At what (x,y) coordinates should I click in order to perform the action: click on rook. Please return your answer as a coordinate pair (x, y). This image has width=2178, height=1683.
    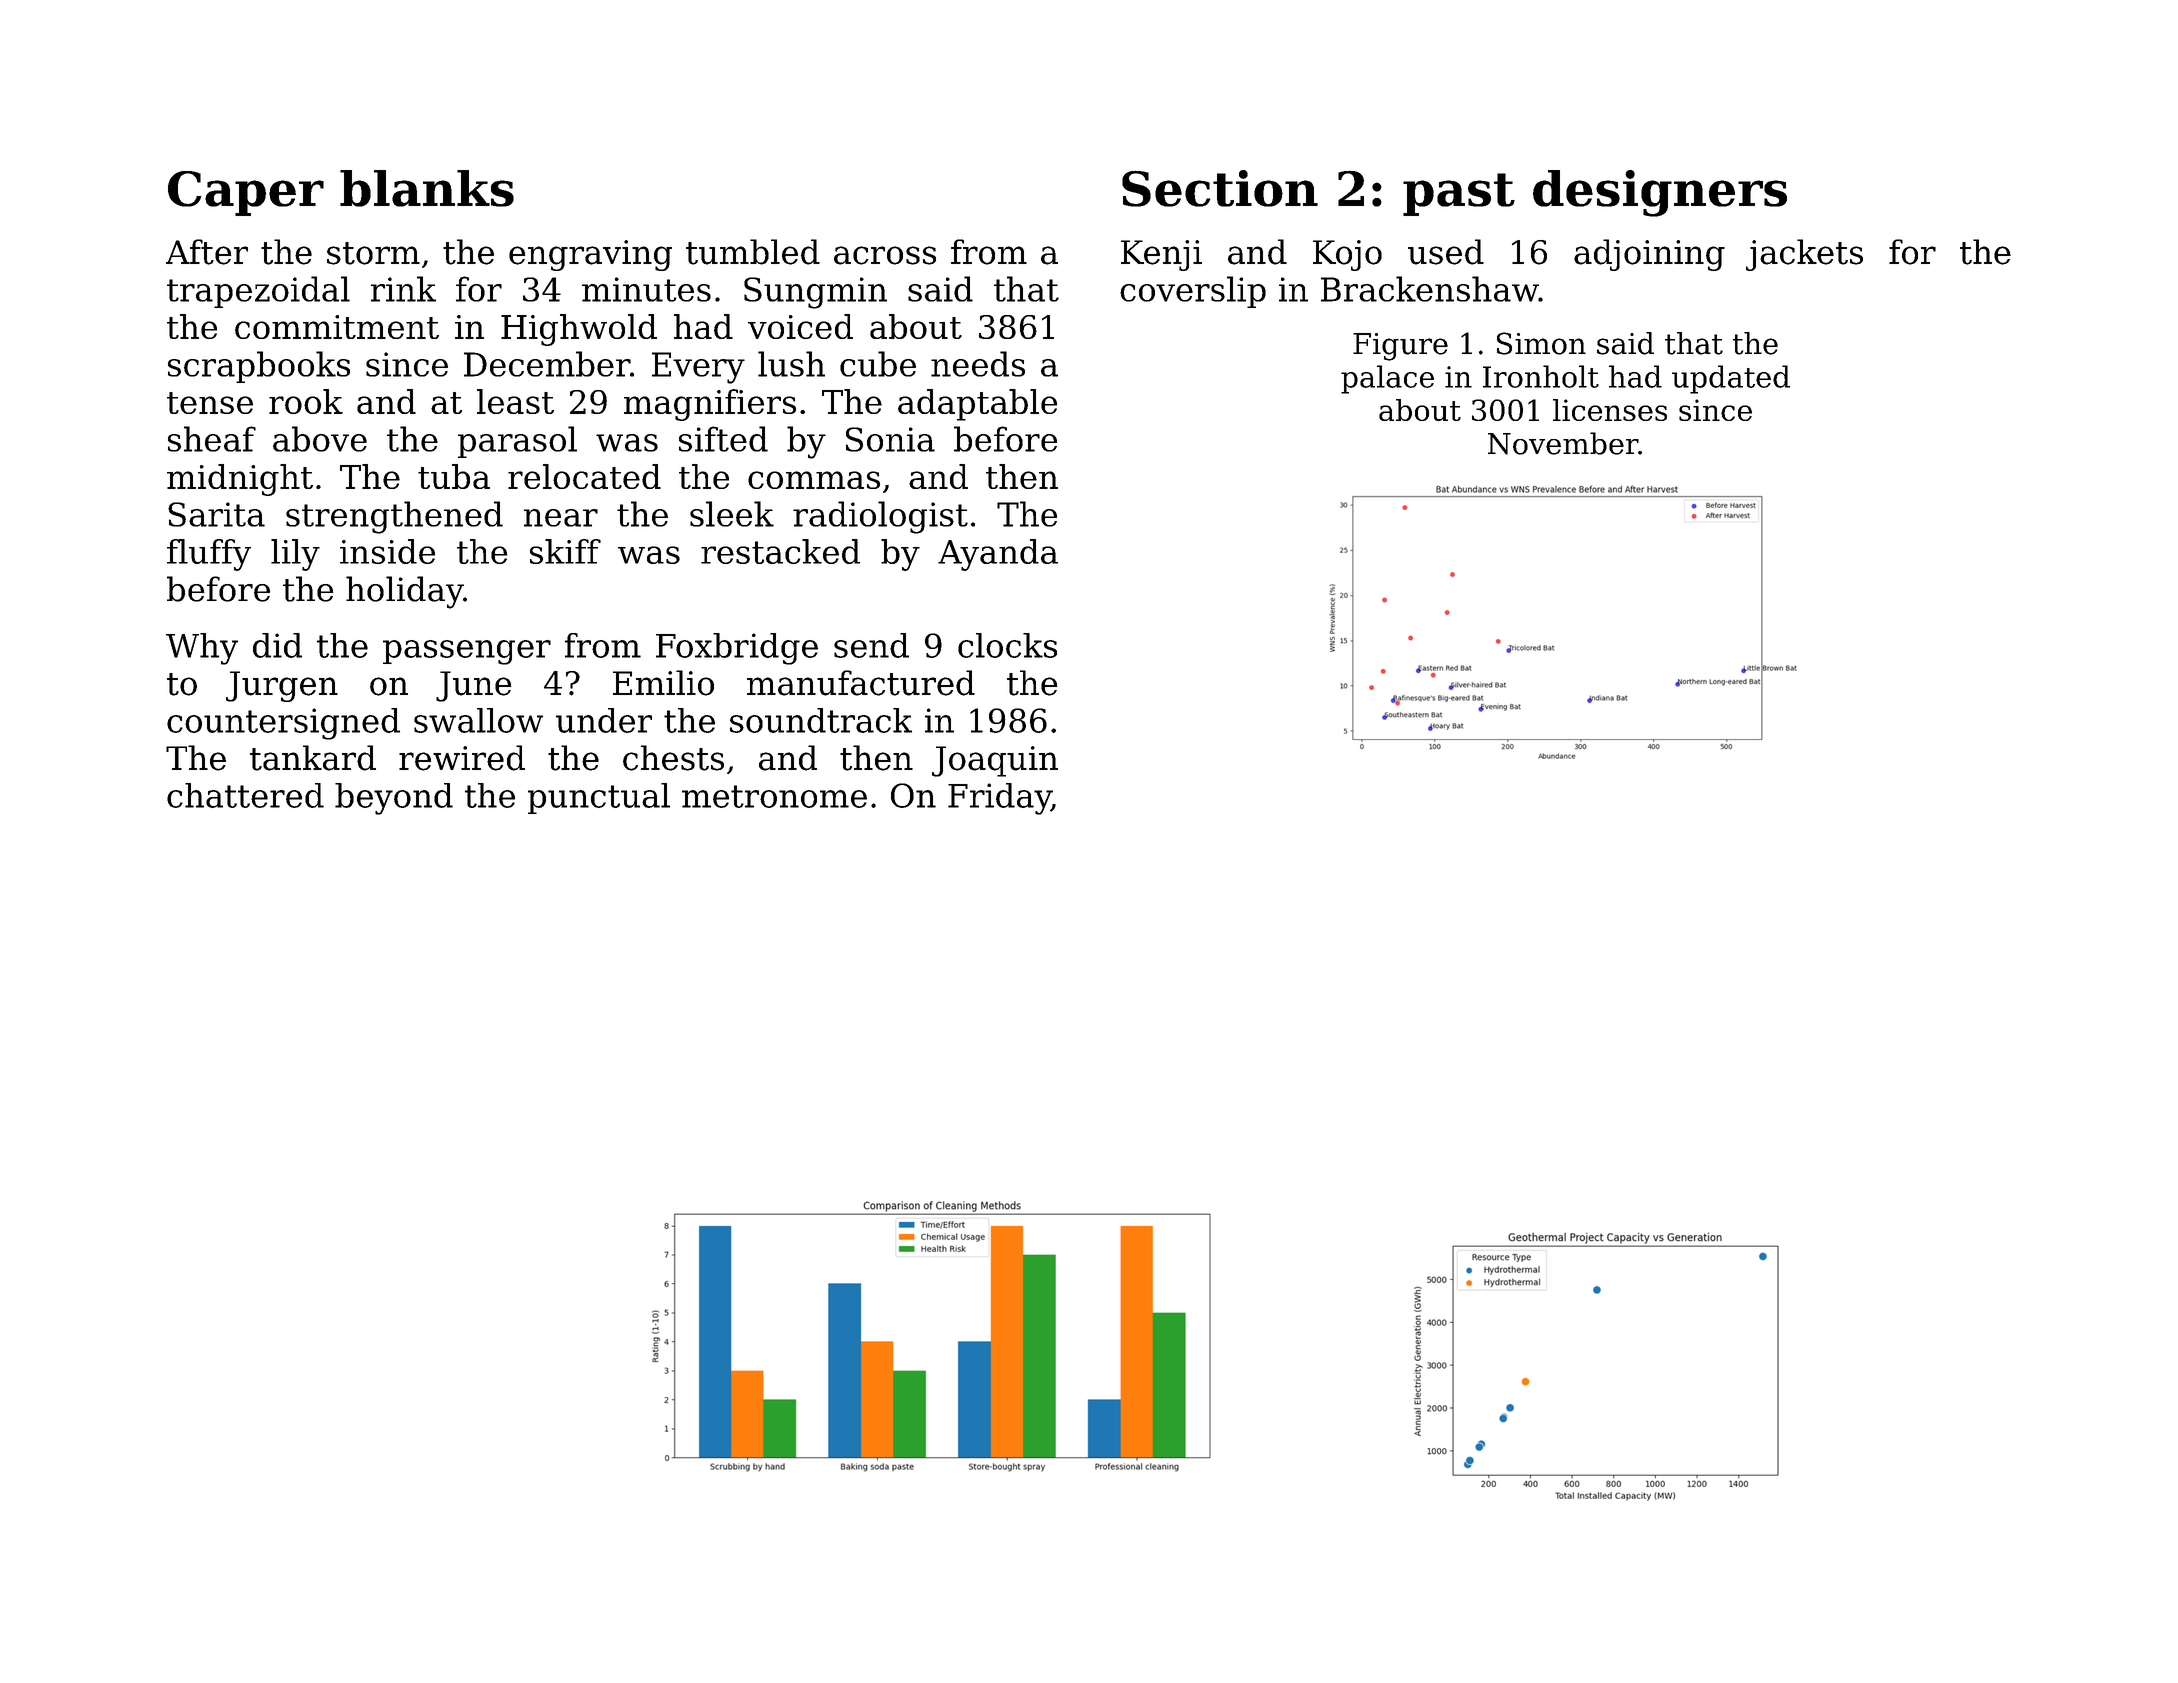
    Looking at the image, I should click on (306, 401).
